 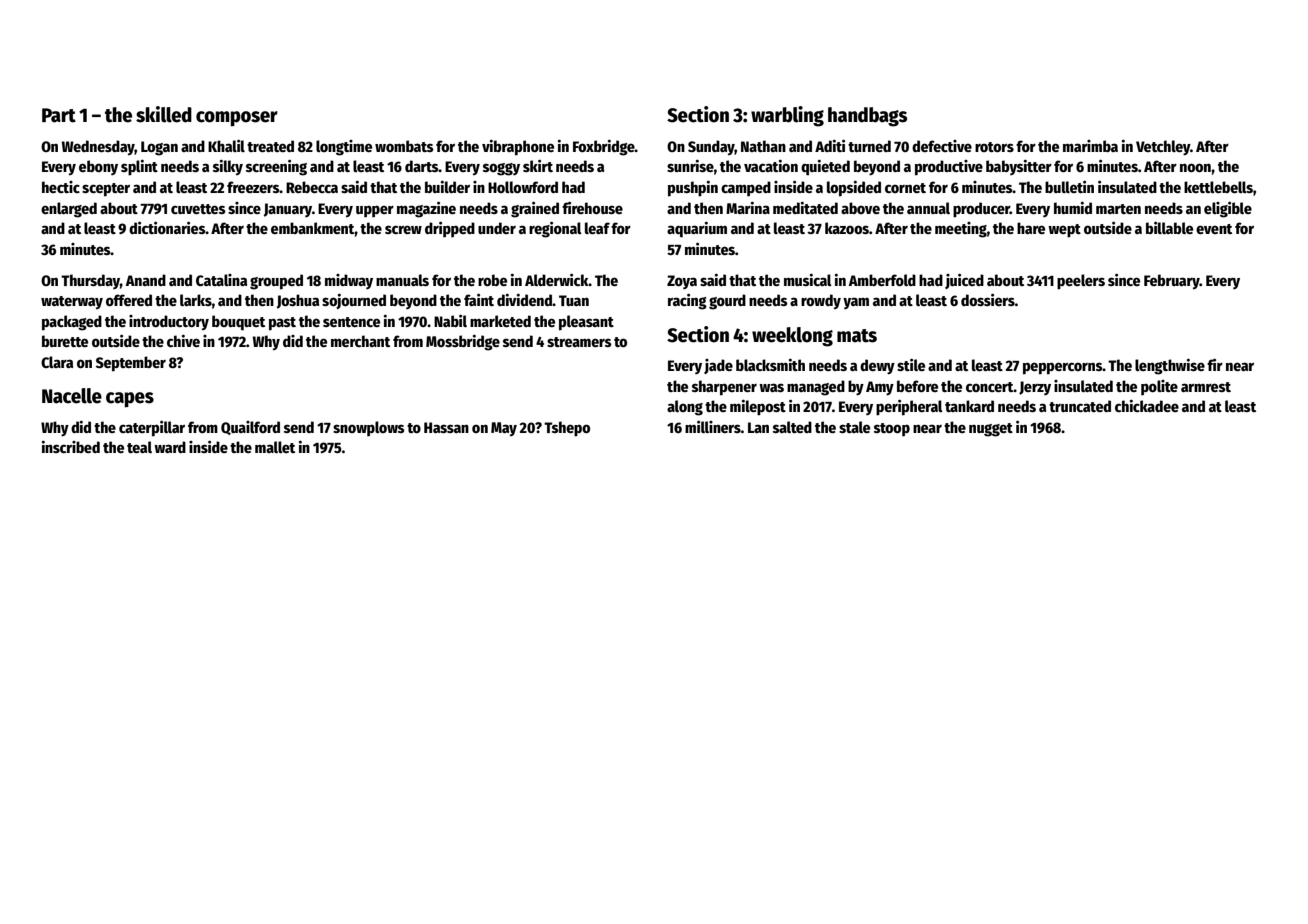 I want to click on Catalina, so click(x=221, y=280).
